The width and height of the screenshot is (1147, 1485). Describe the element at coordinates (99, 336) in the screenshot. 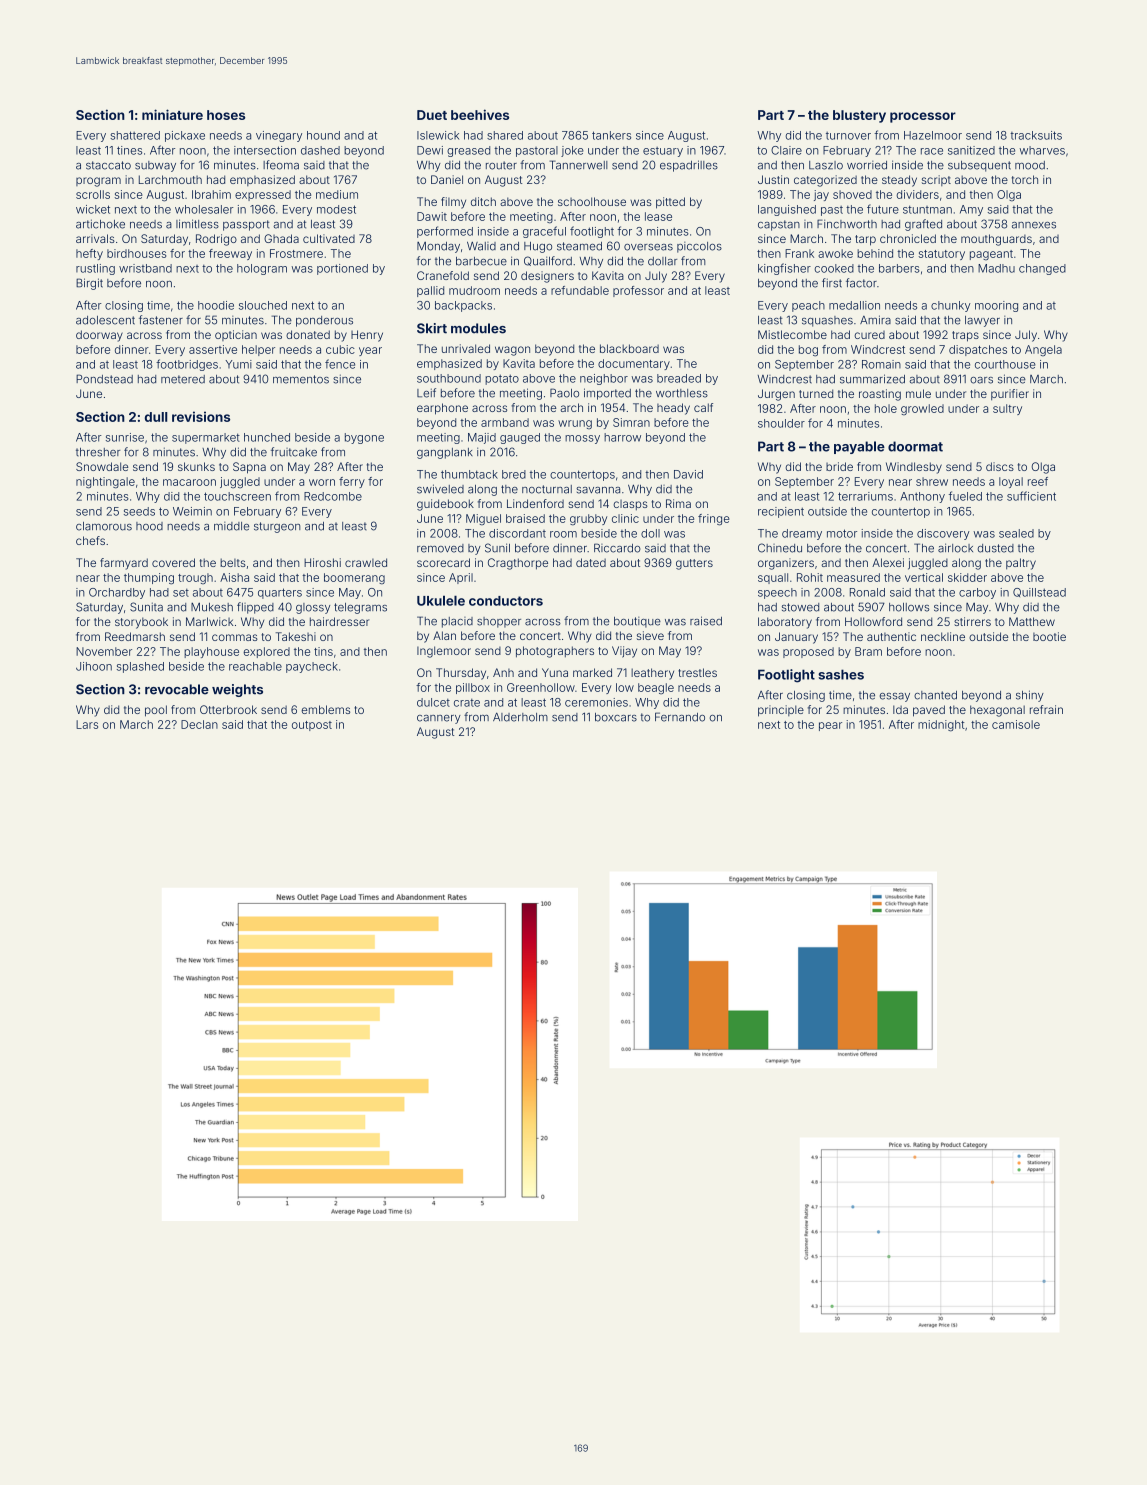

I see `doorway` at that location.
